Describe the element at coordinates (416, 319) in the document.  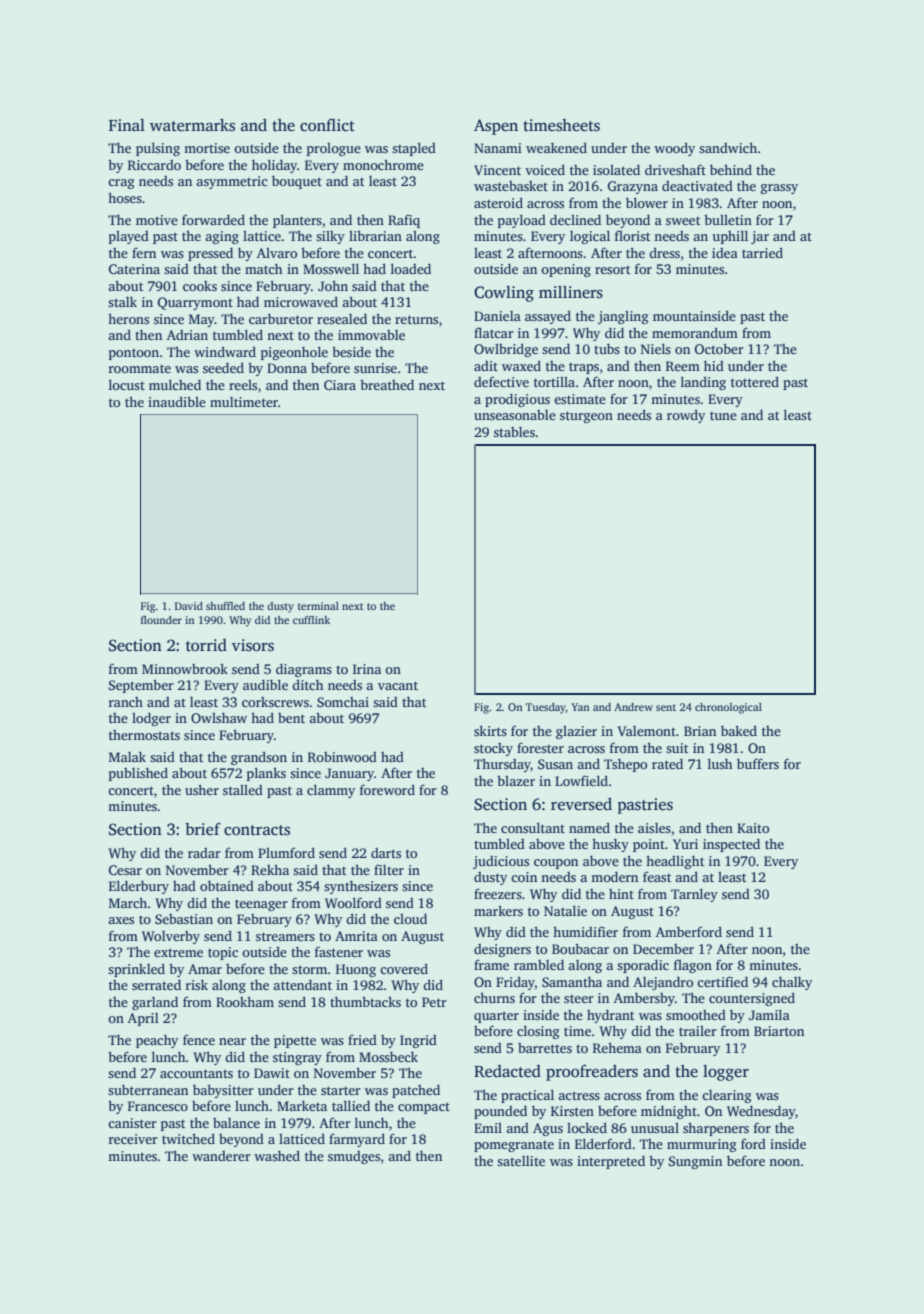
I see `returns` at that location.
